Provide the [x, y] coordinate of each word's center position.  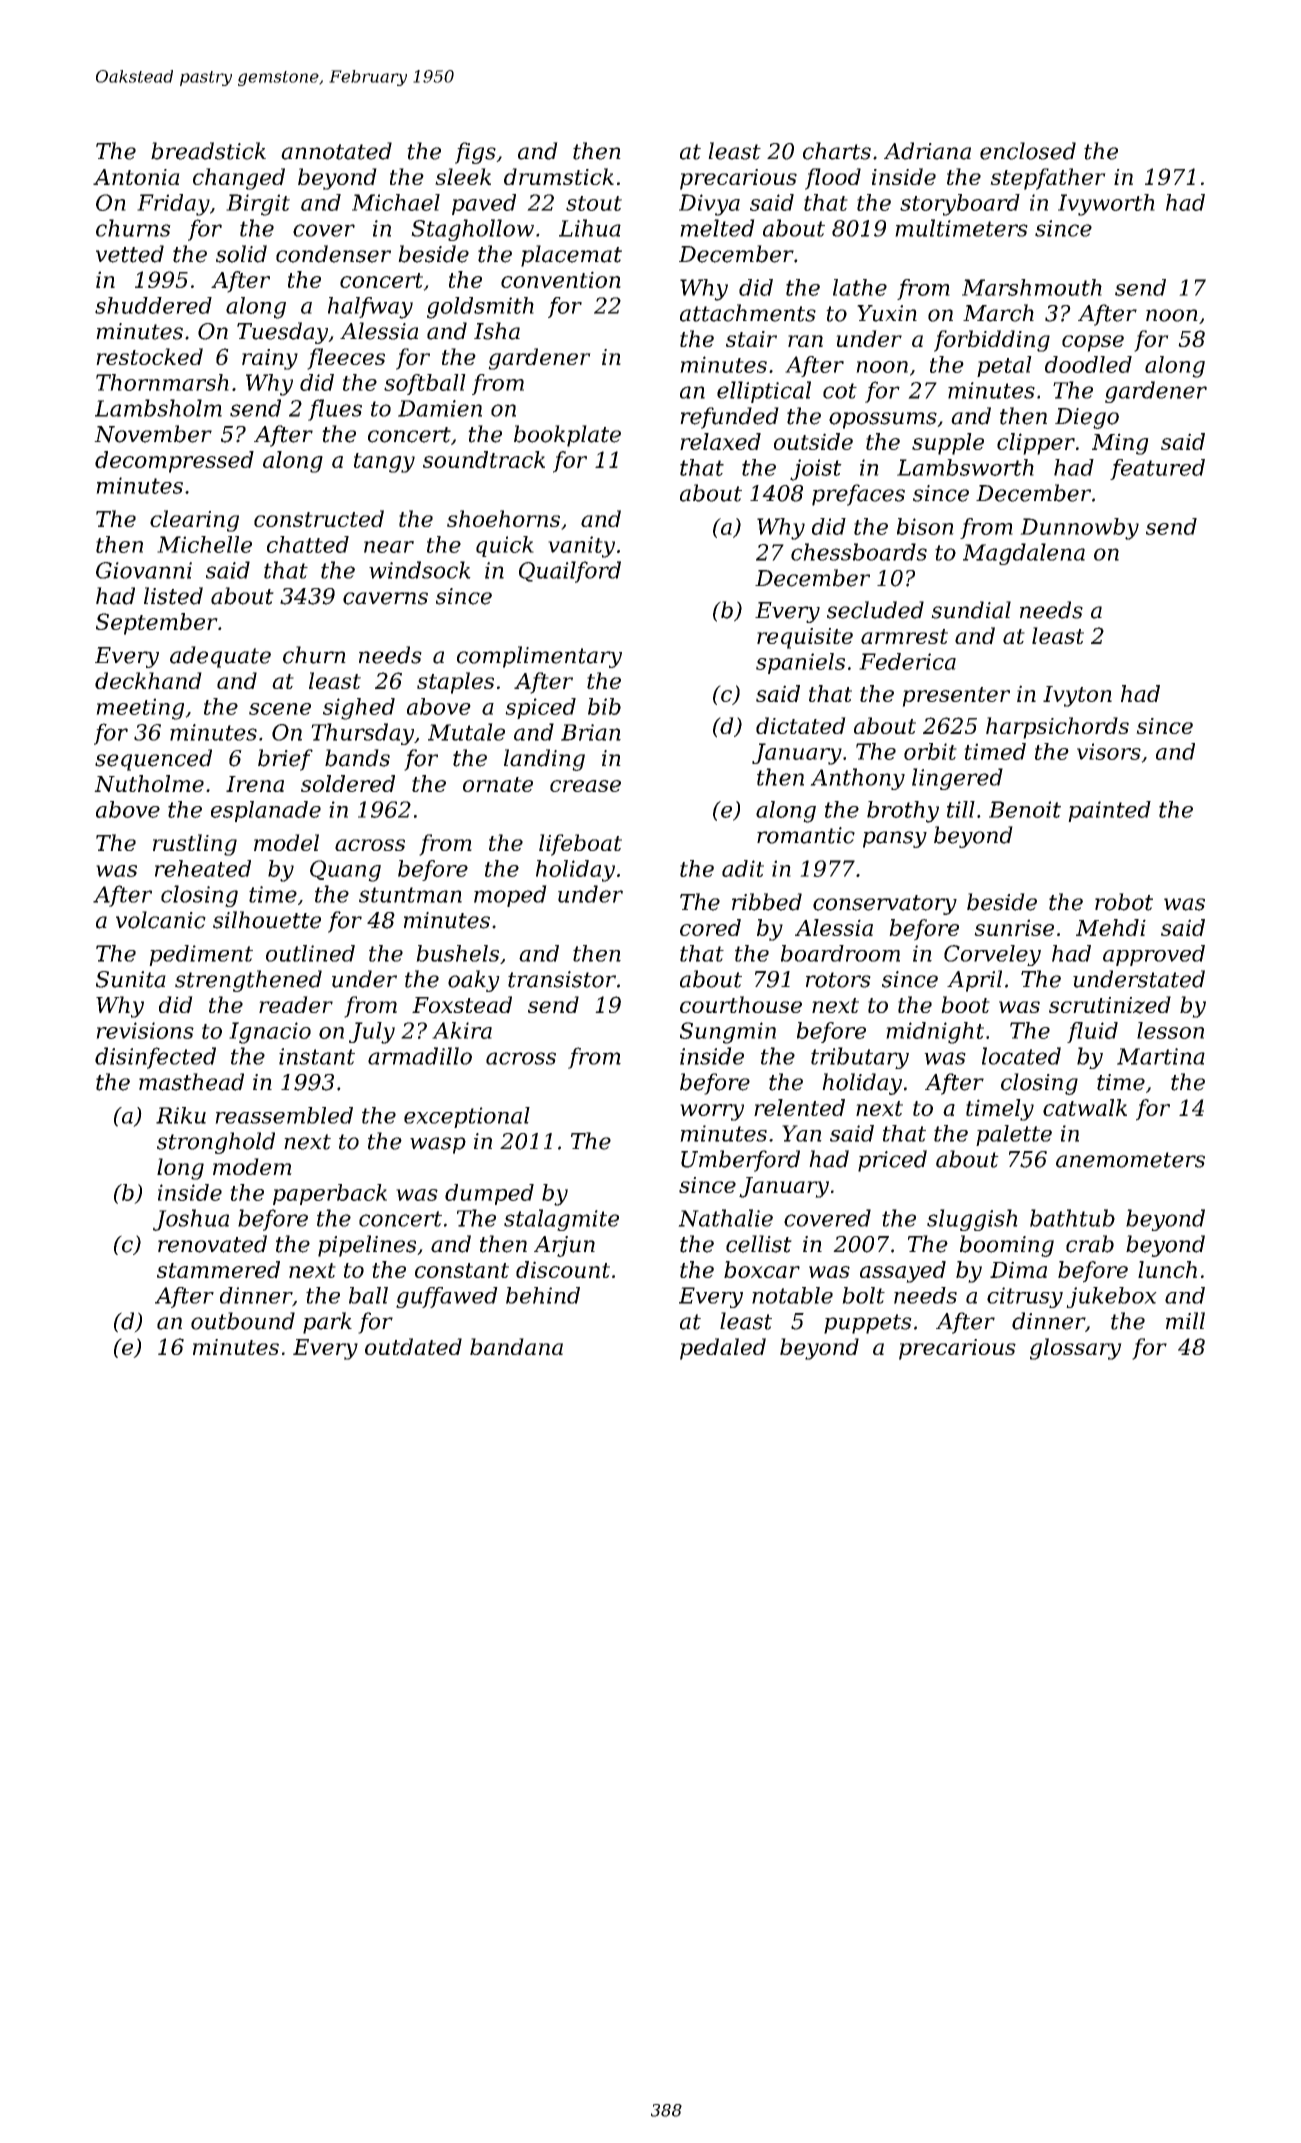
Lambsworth [965, 467]
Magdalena [1024, 554]
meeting [140, 709]
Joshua [191, 1220]
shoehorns [503, 518]
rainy [270, 359]
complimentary [539, 657]
